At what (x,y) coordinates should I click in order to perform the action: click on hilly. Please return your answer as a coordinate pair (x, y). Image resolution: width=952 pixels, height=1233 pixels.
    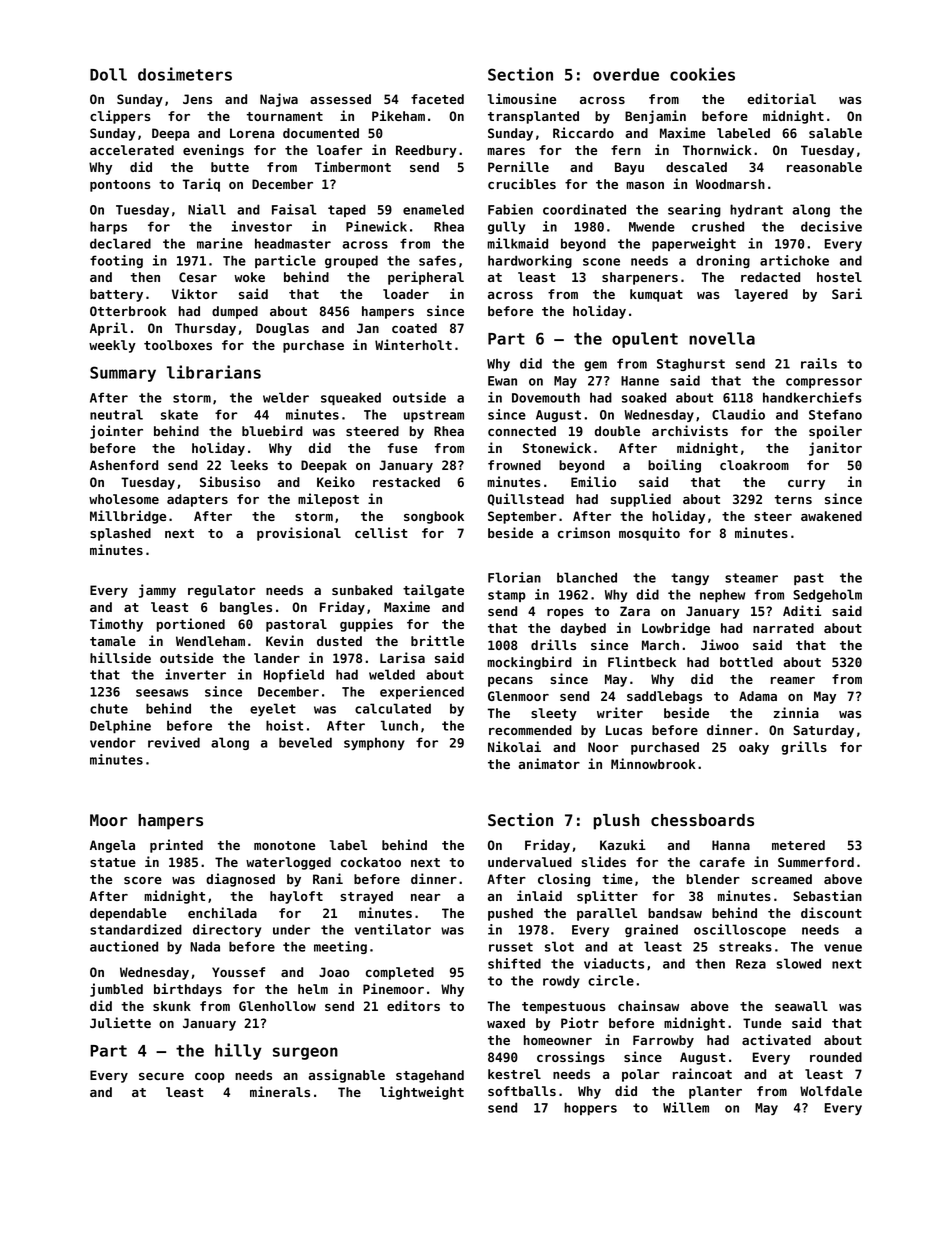
    Looking at the image, I should click on (238, 1051).
